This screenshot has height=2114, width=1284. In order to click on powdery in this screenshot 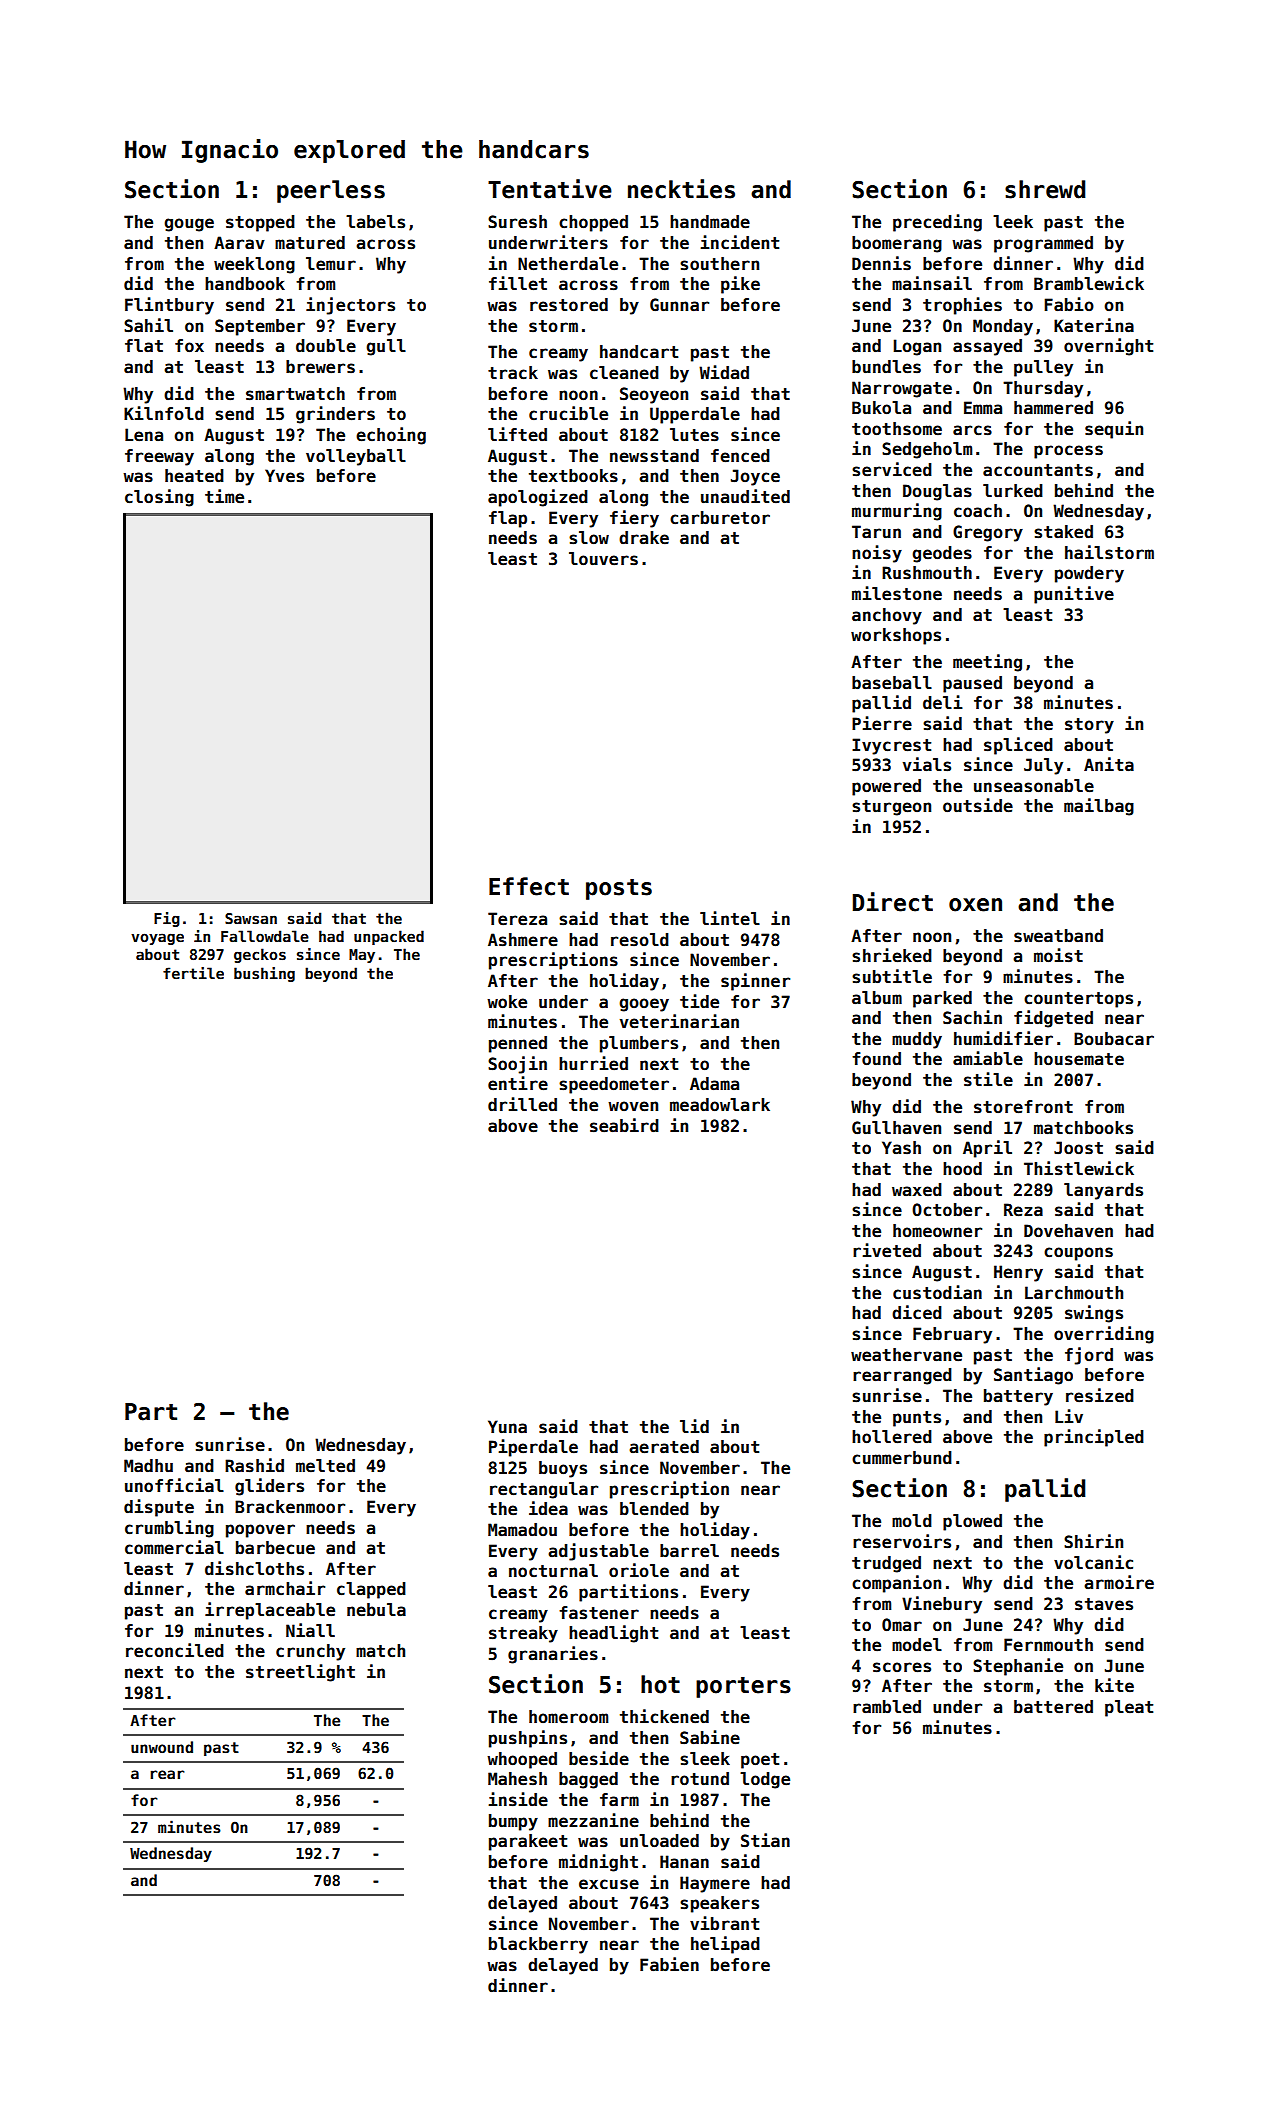, I will do `click(1089, 574)`.
